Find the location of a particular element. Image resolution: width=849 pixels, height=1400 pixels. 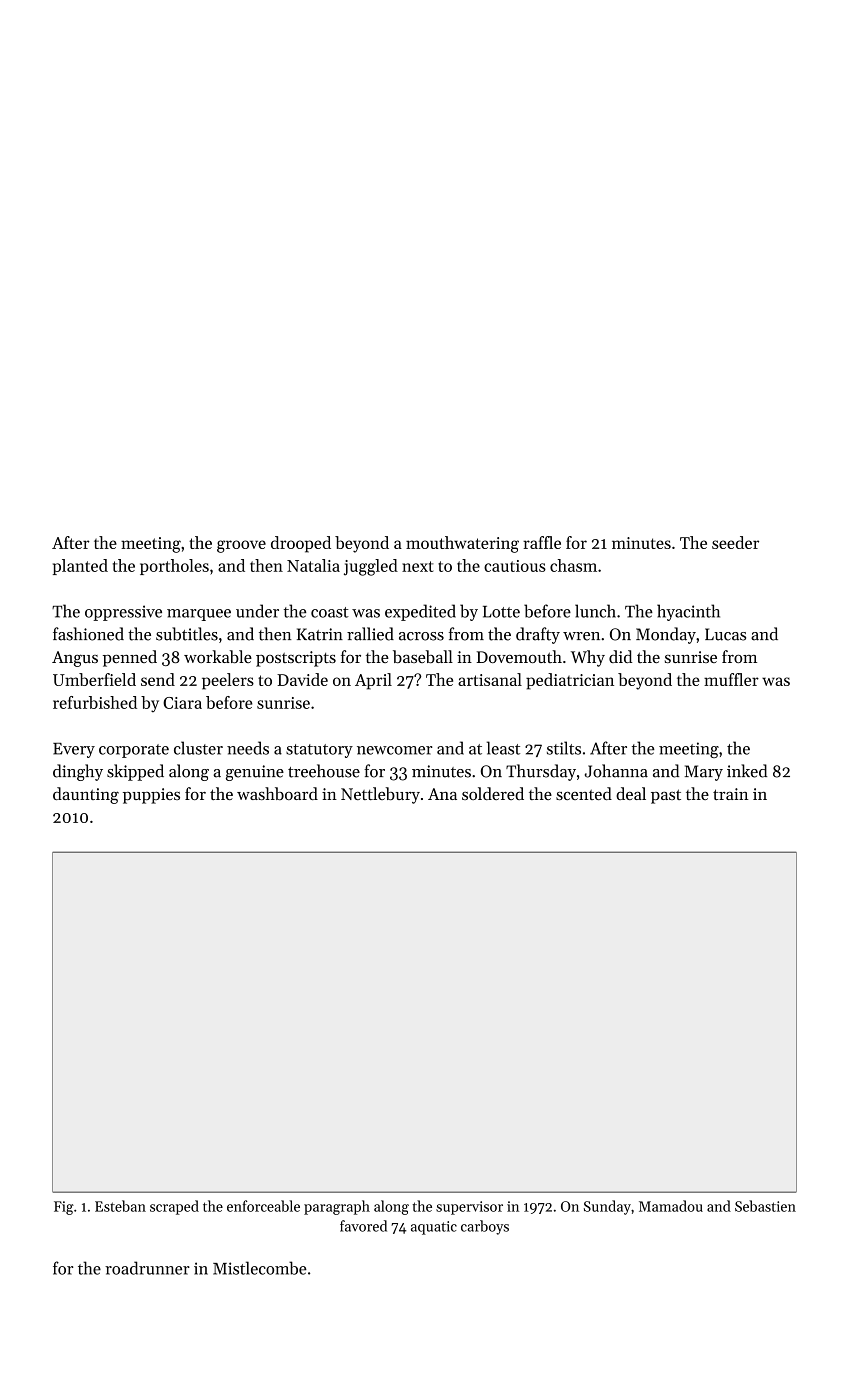

aquatic is located at coordinates (434, 1228).
